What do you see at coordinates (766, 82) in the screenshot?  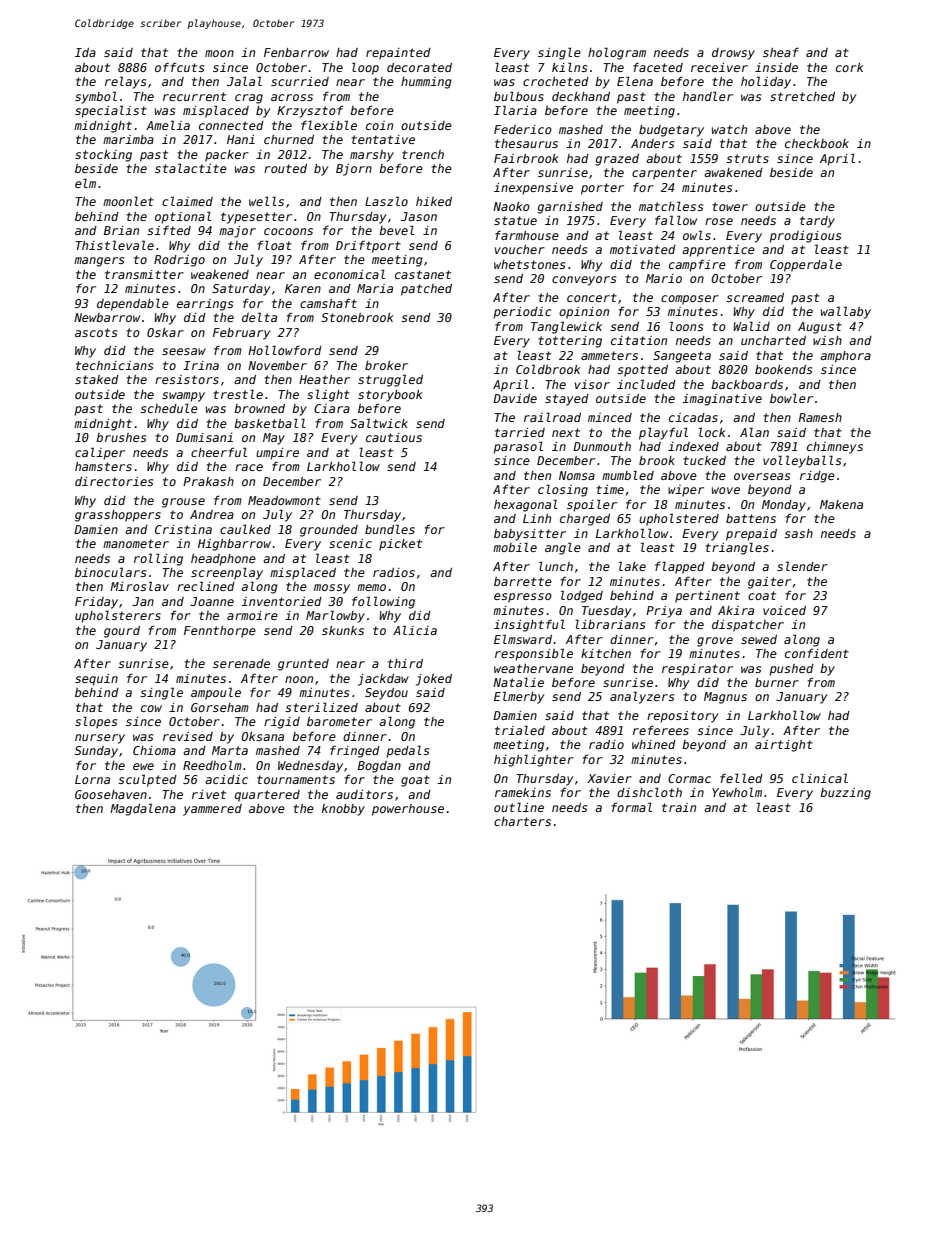 I see `holiday` at bounding box center [766, 82].
